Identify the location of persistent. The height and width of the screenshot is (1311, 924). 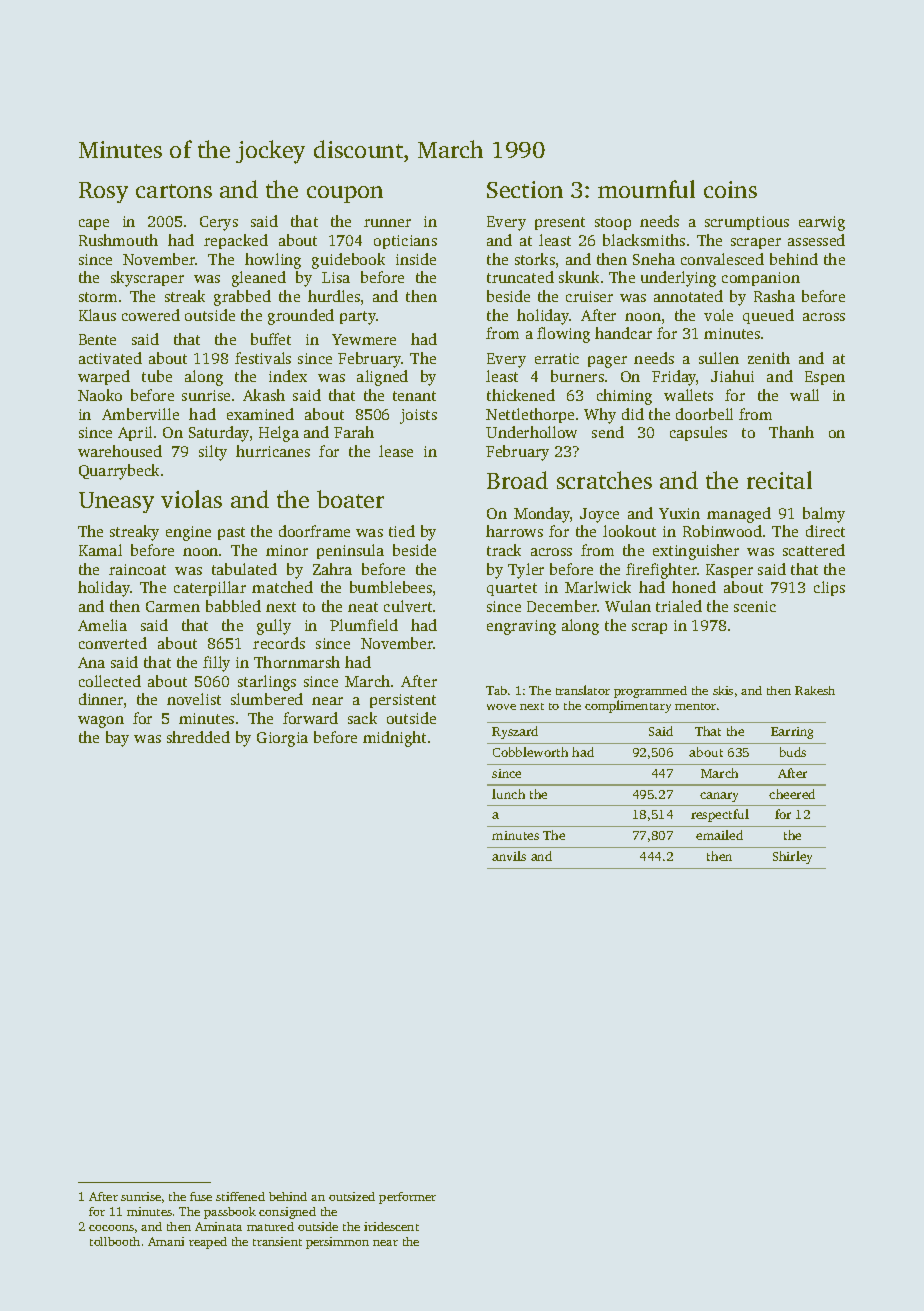
(403, 701).
